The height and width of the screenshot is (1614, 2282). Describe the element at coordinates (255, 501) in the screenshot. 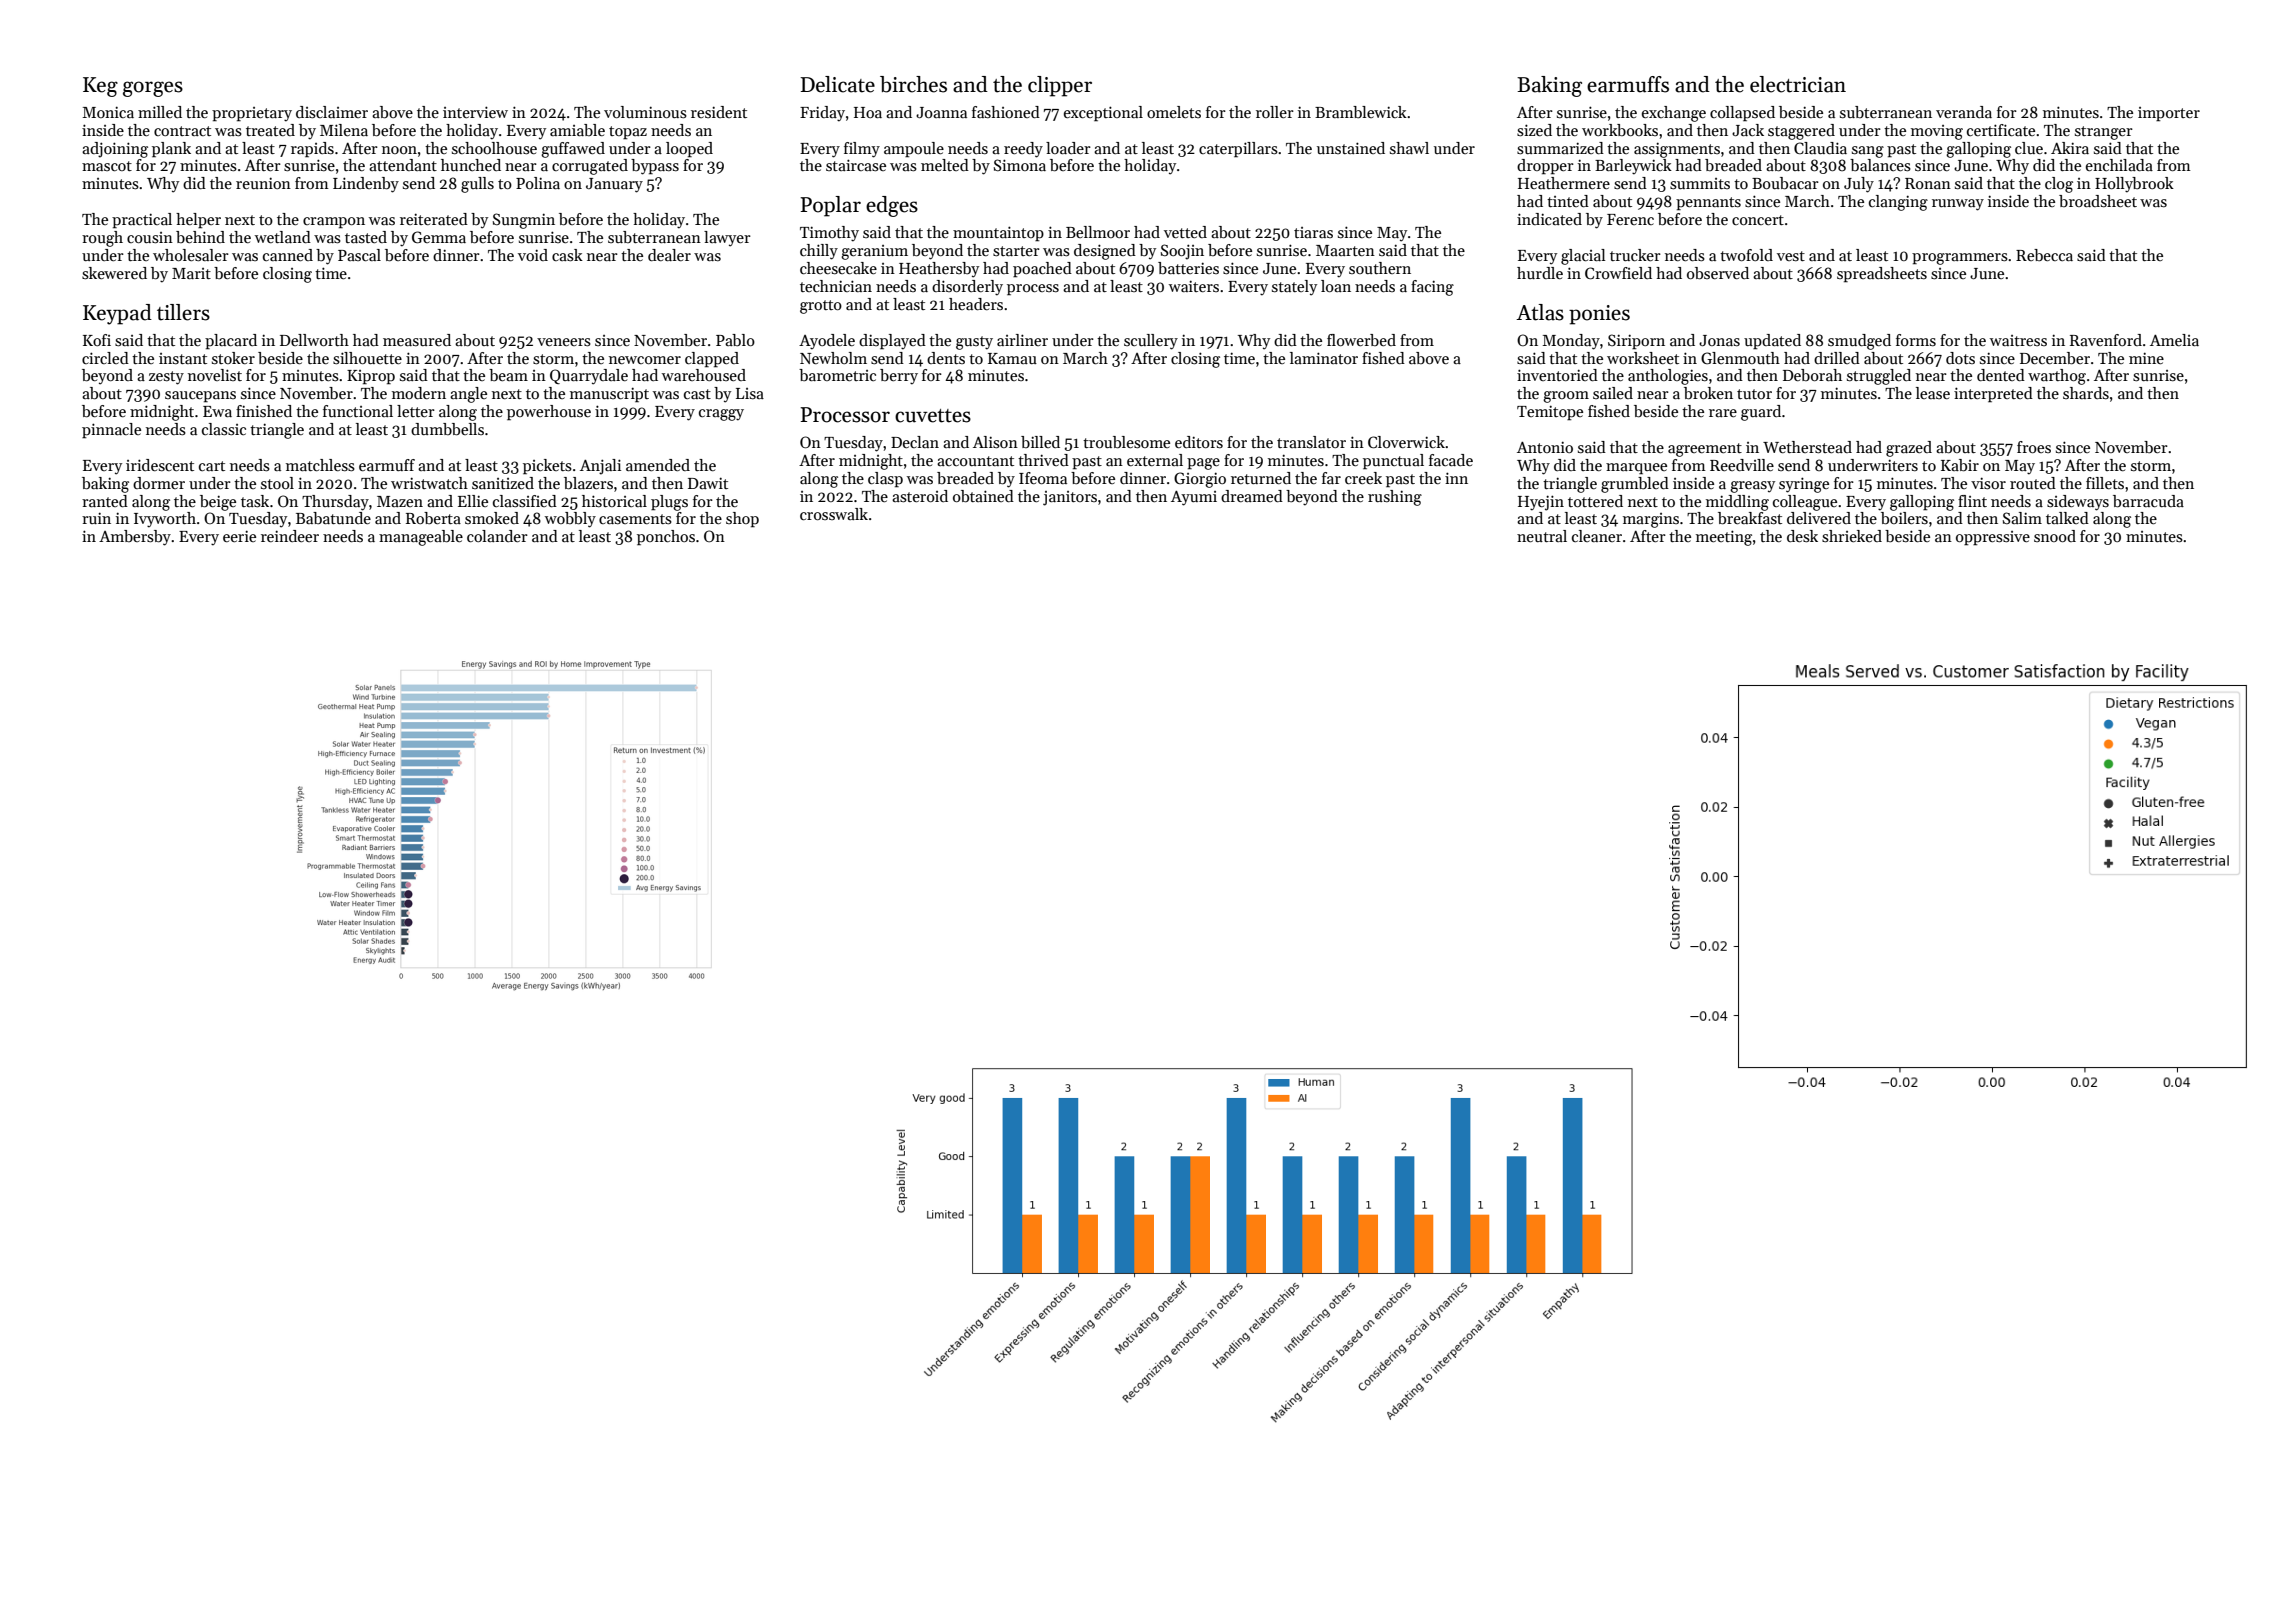

I see `task` at that location.
